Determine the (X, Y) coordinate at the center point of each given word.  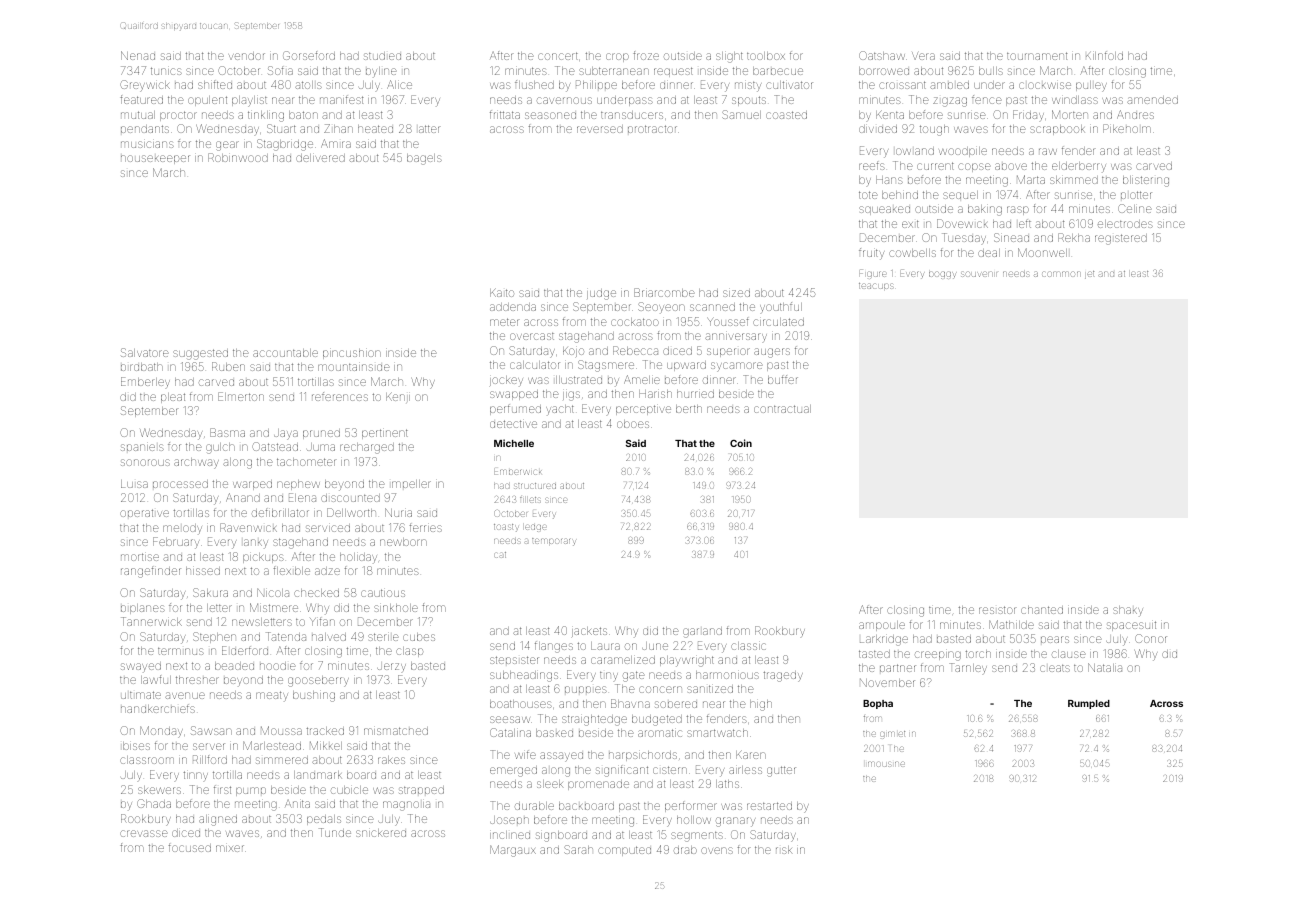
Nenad (138, 55)
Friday (1028, 115)
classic (748, 646)
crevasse (143, 833)
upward (686, 366)
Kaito (502, 292)
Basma (227, 432)
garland (702, 632)
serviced (328, 528)
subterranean (614, 71)
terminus (181, 651)
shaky (1128, 611)
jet (1089, 275)
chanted (1042, 610)
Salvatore (144, 352)
